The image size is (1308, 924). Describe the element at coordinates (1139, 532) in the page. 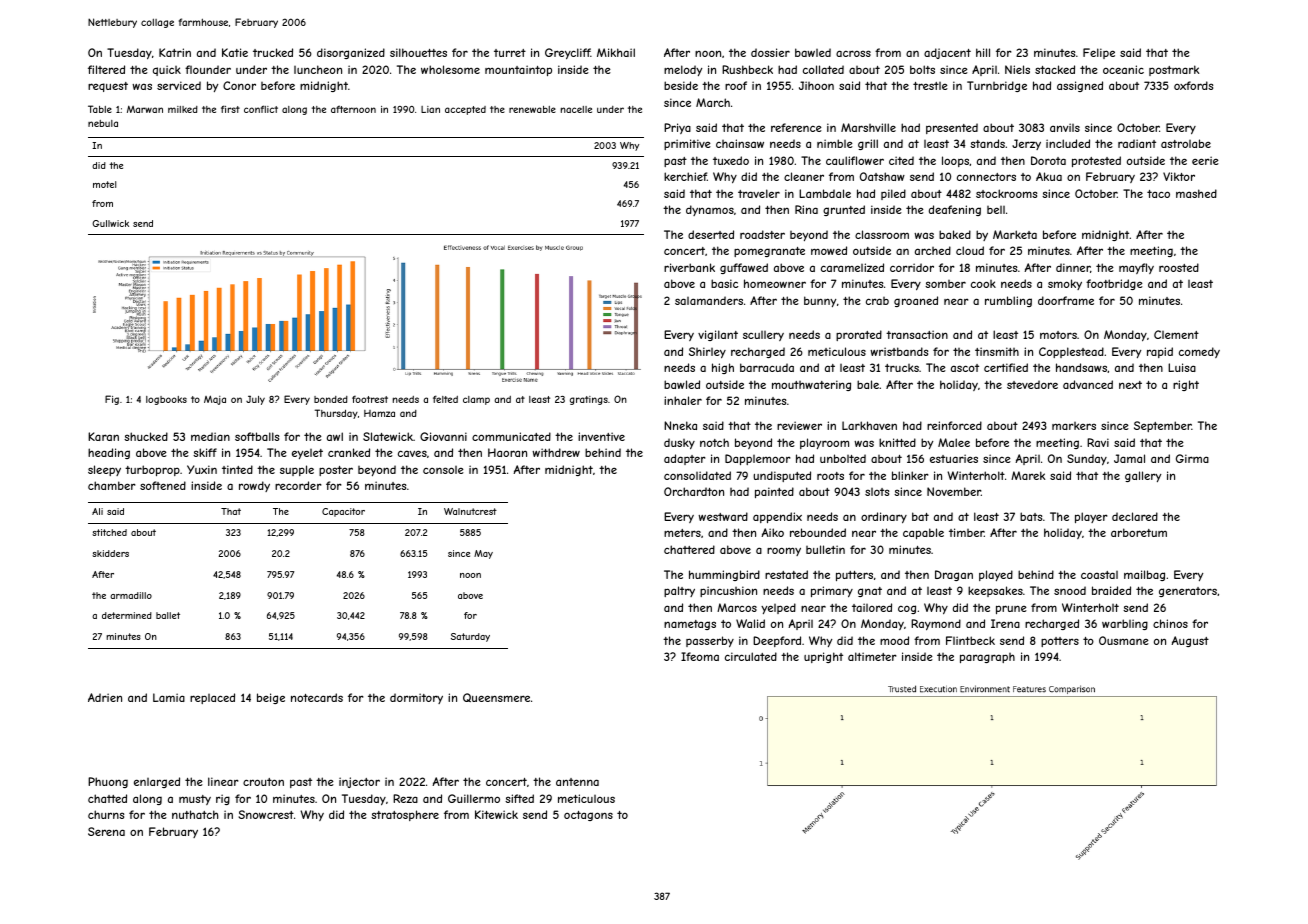

I see `arboretum` at that location.
